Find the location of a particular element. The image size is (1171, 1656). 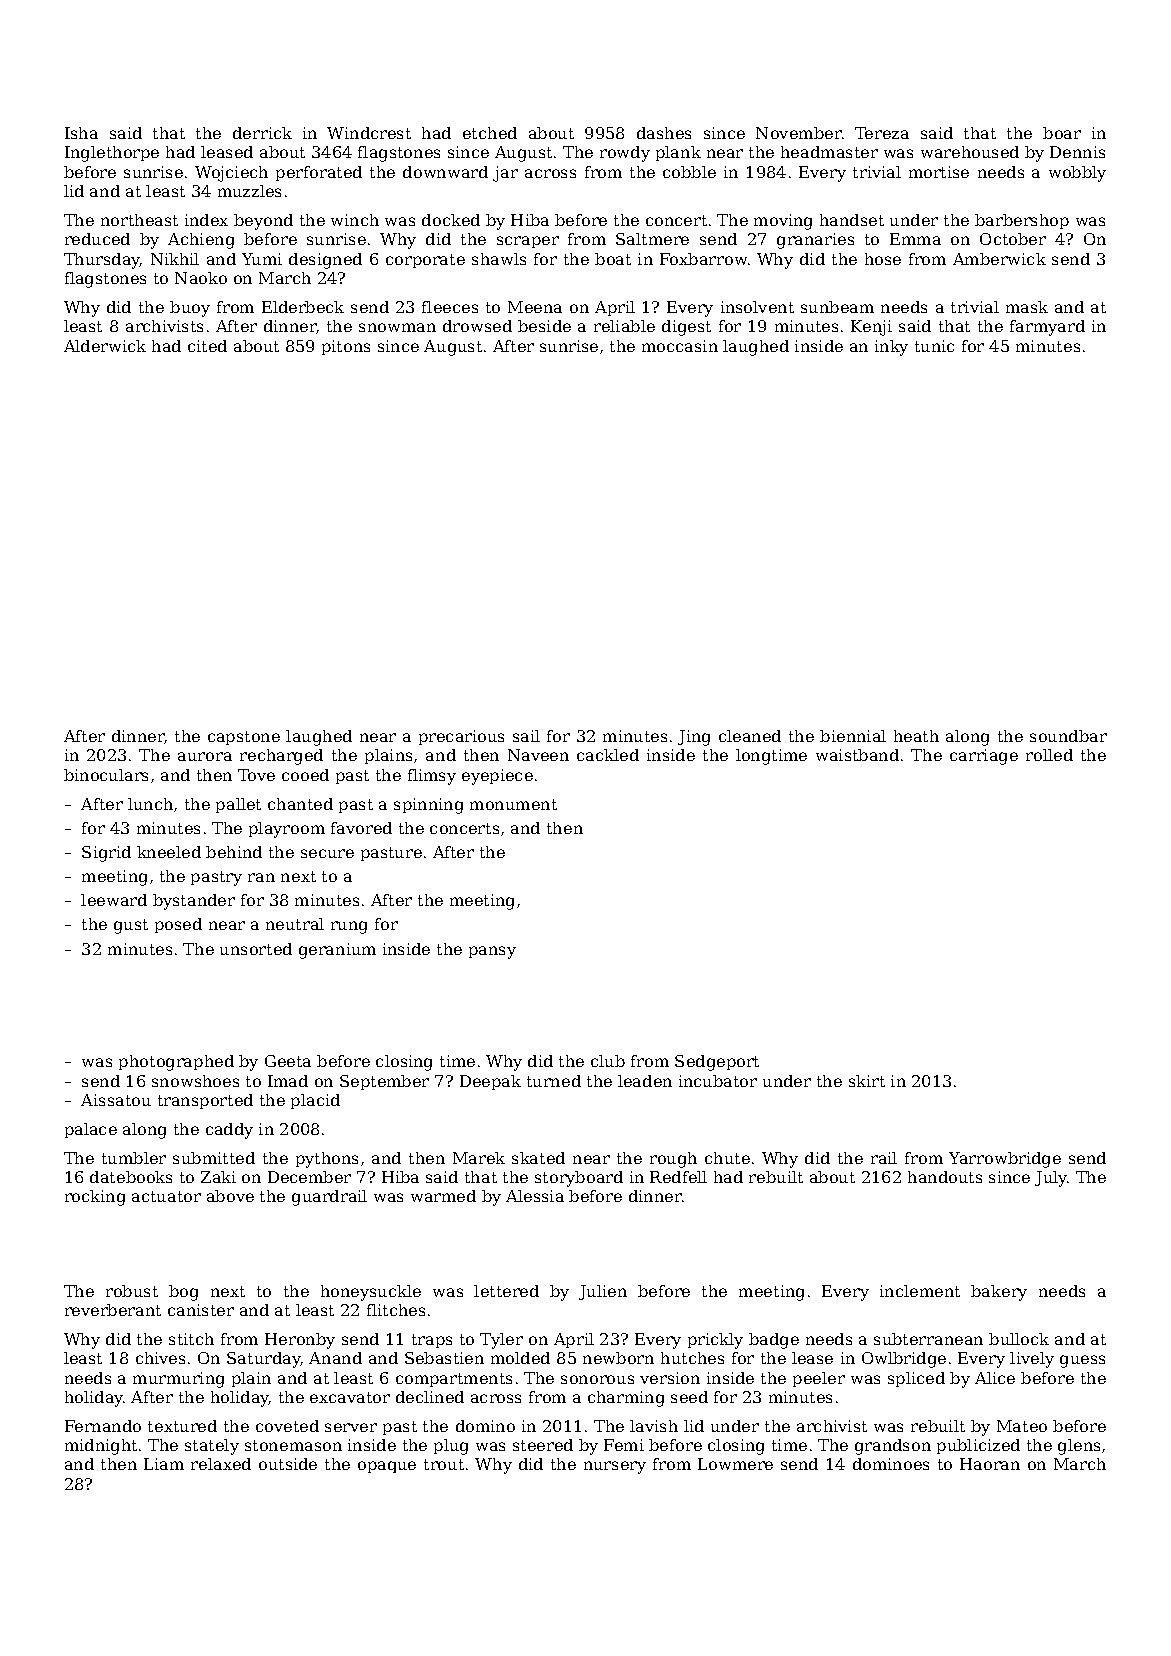

Alderwick is located at coordinates (105, 346).
